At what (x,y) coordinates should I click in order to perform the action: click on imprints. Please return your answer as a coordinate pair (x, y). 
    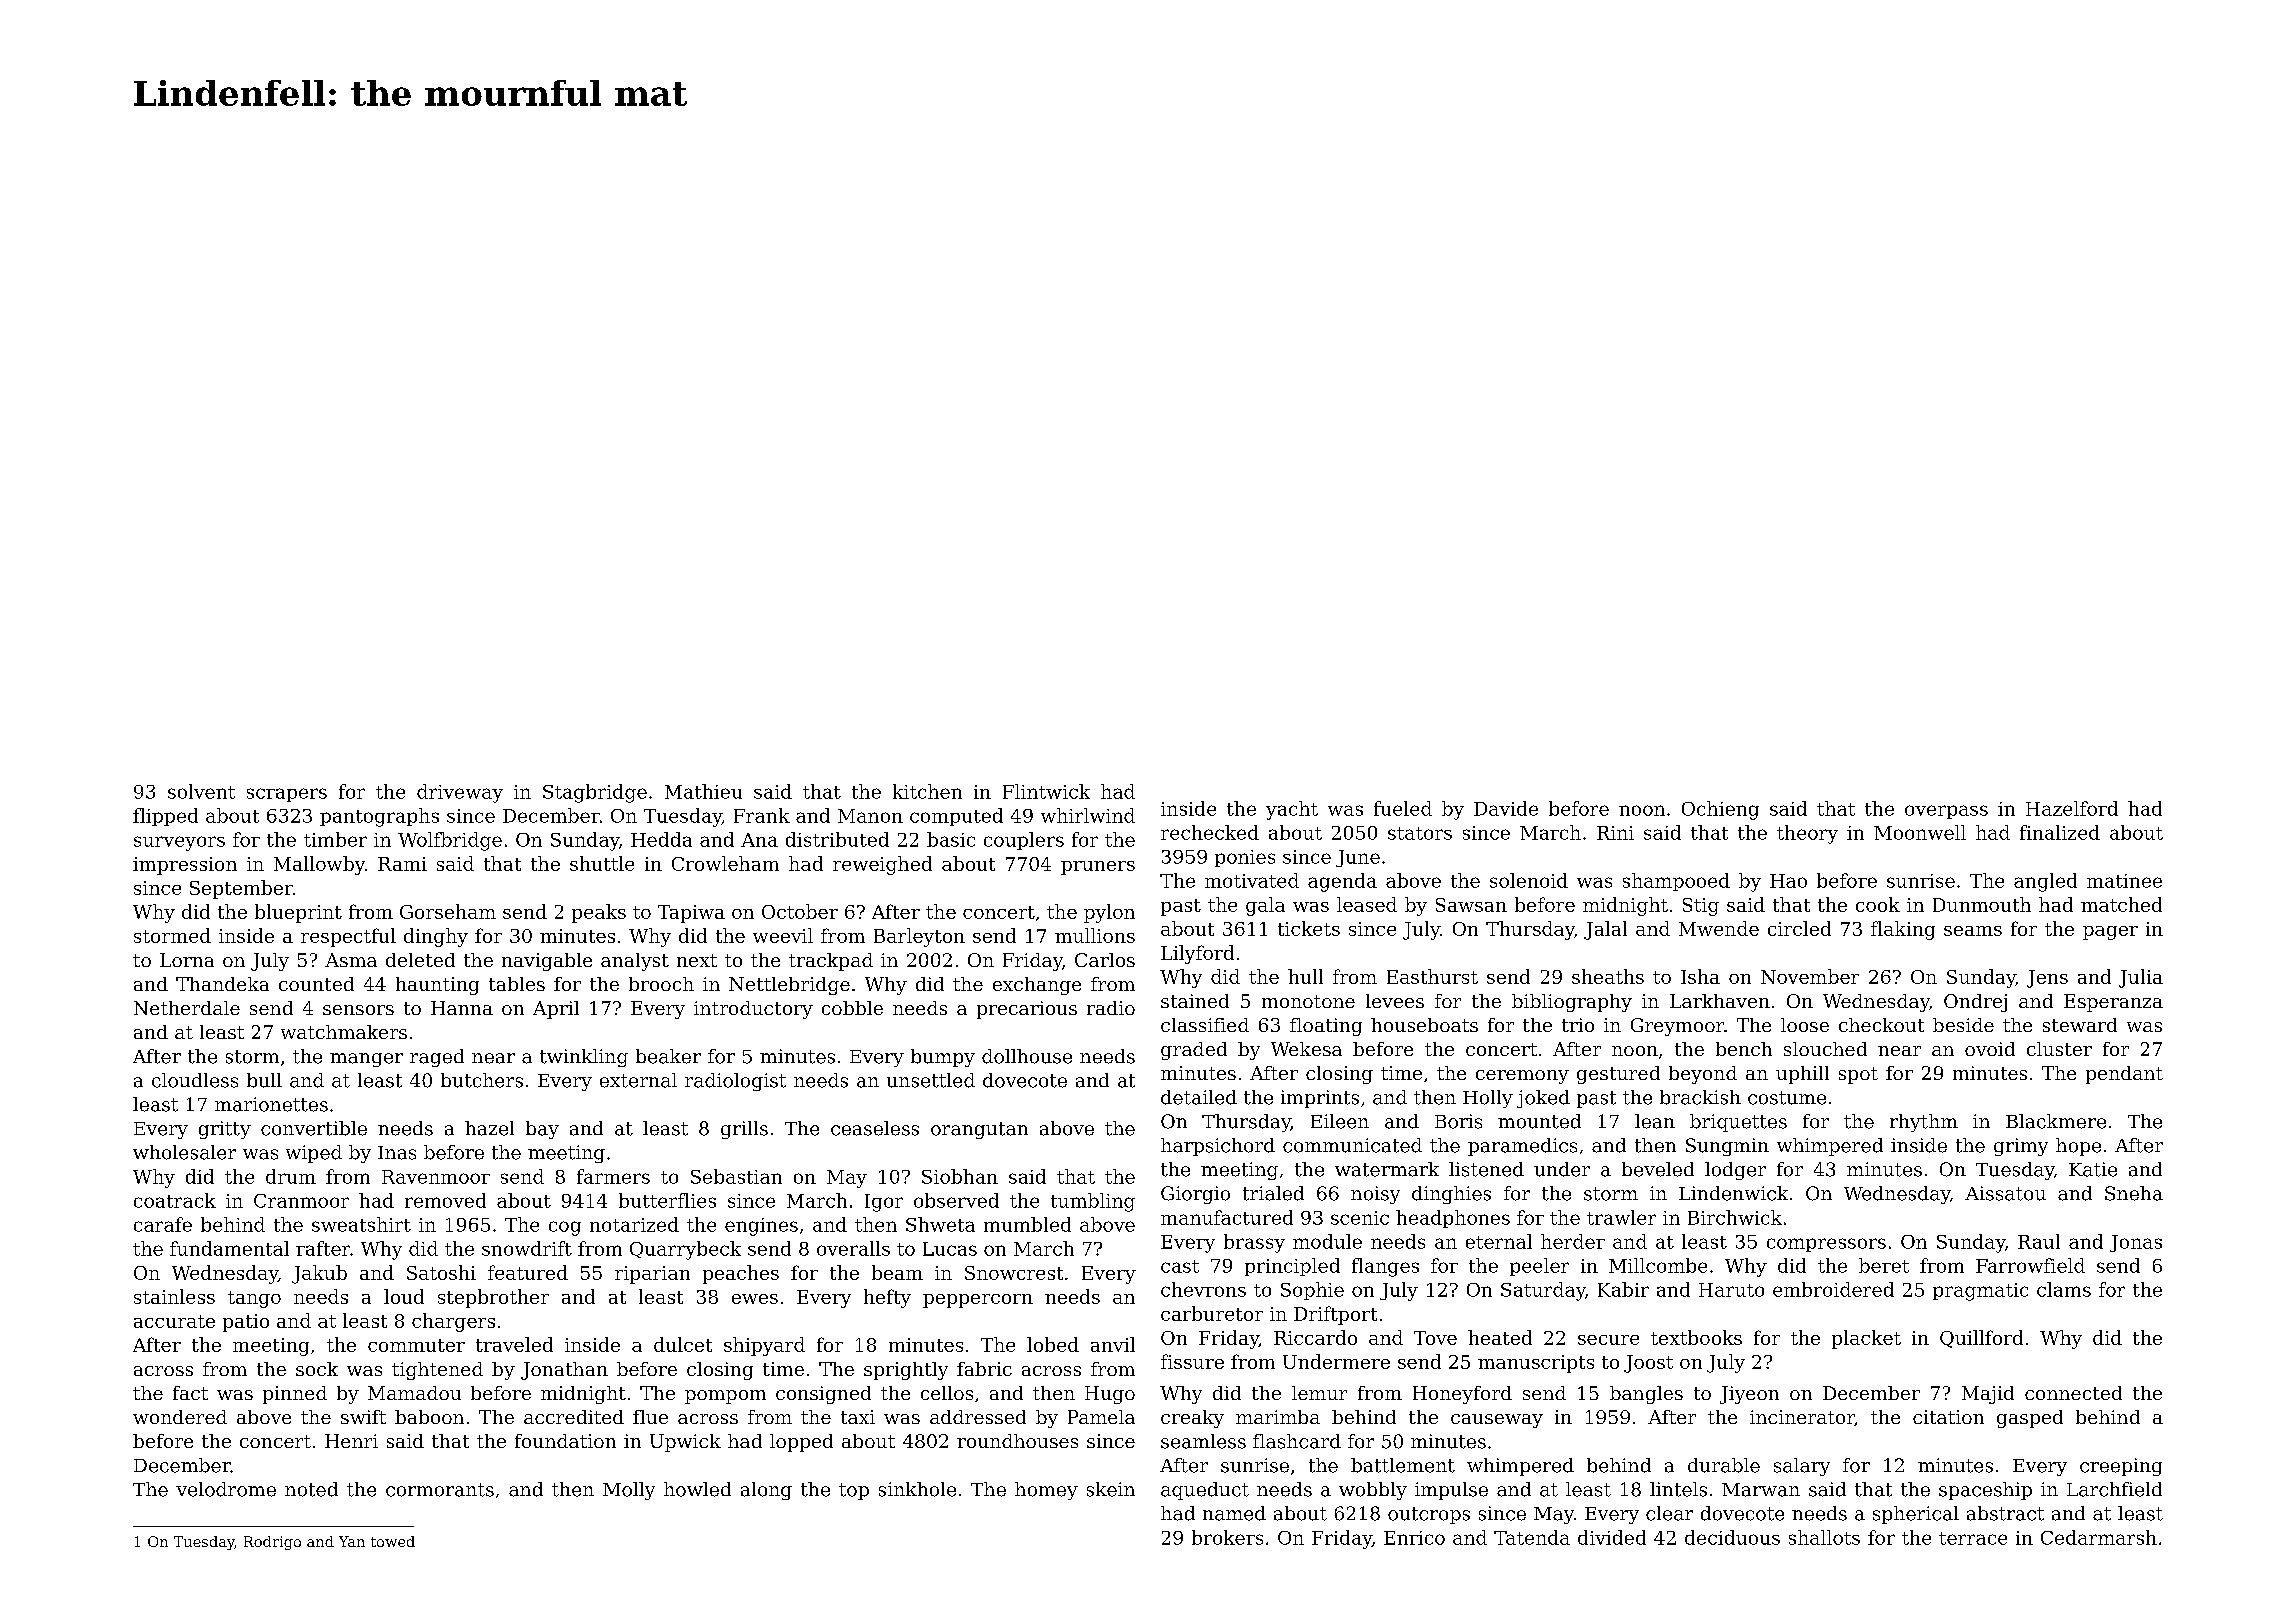
    Looking at the image, I should click on (1320, 1099).
